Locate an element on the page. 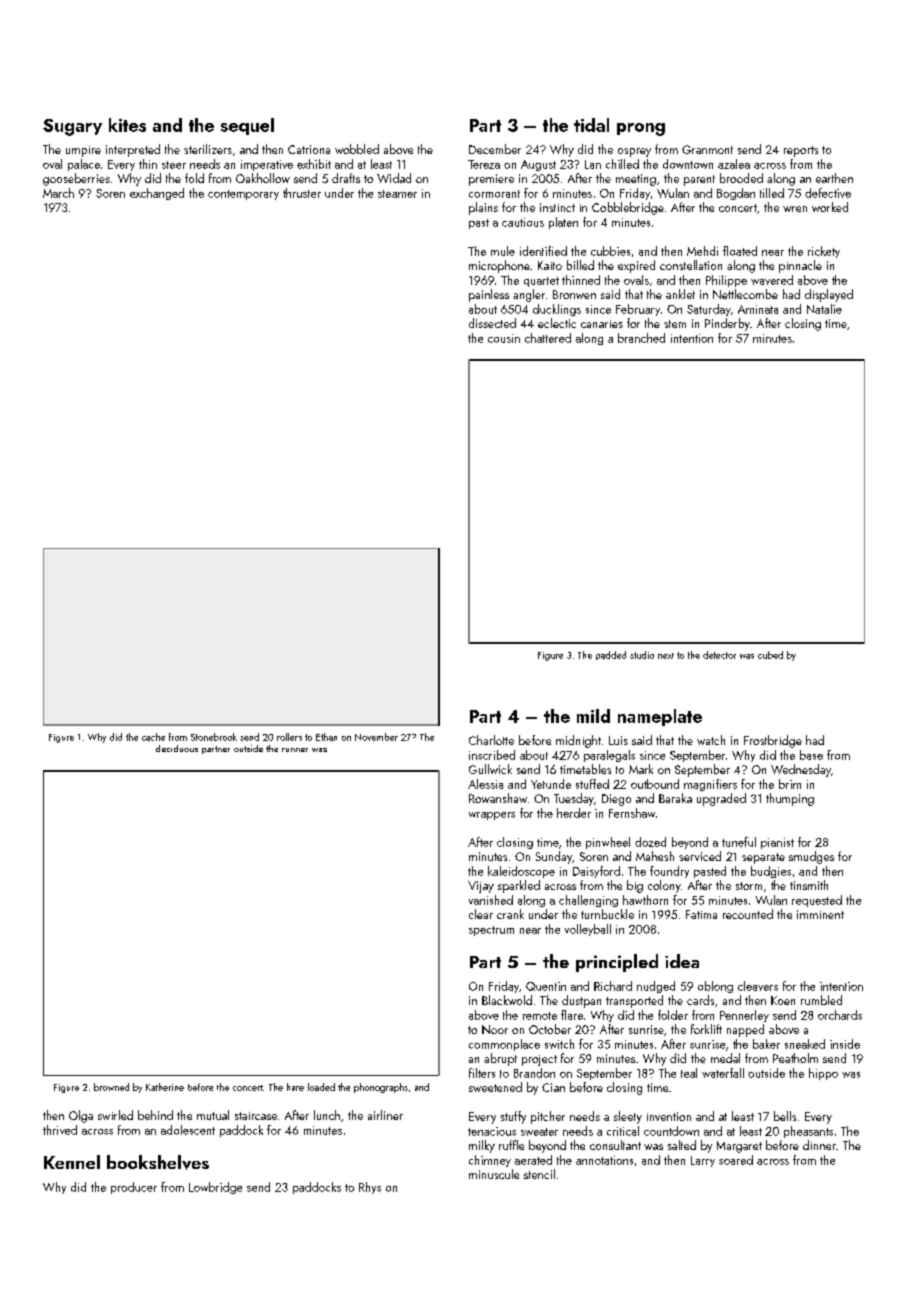 Image resolution: width=908 pixels, height=1316 pixels. worked is located at coordinates (830, 207).
